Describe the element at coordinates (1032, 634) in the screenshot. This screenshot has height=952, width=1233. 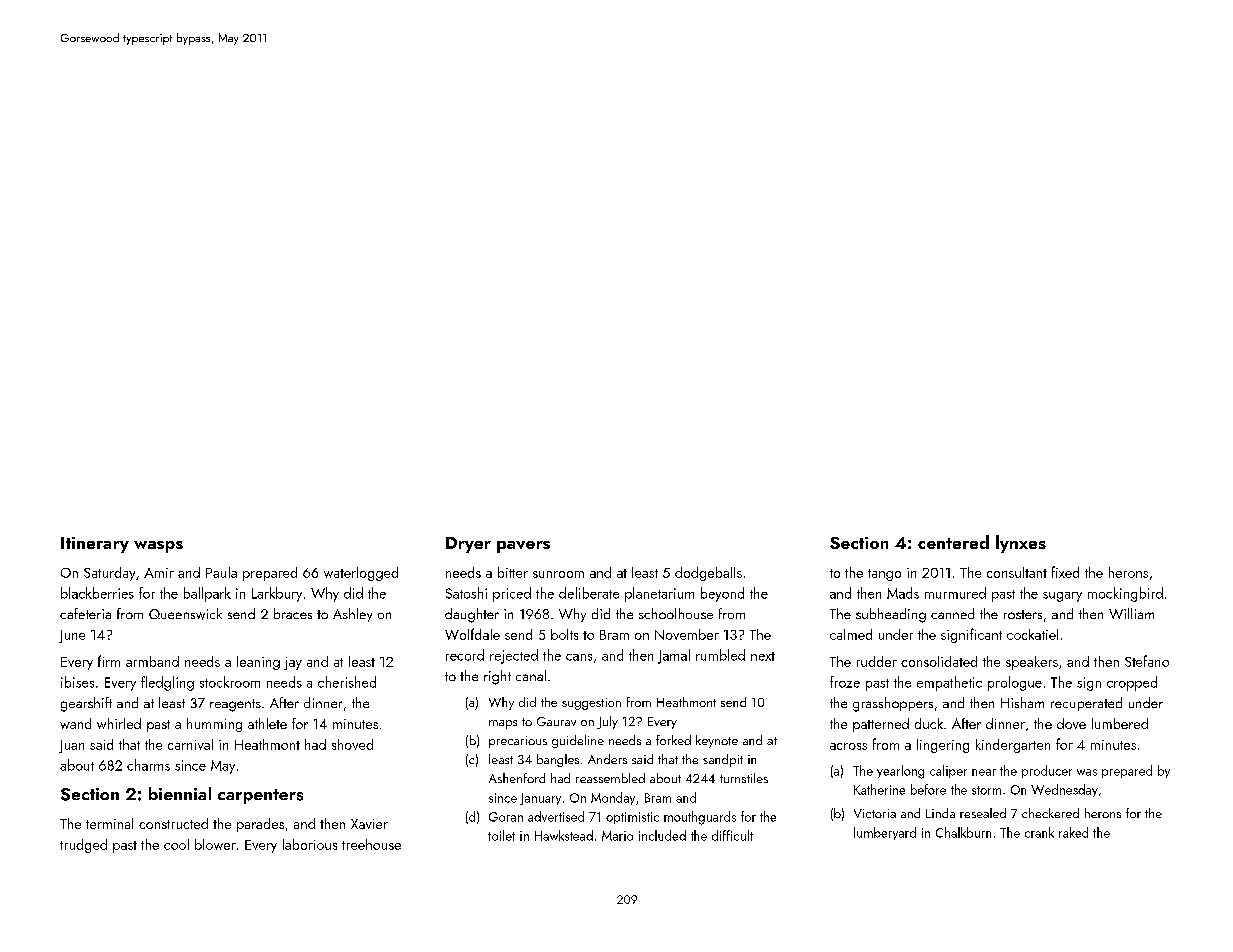
I see `cockatiel` at that location.
